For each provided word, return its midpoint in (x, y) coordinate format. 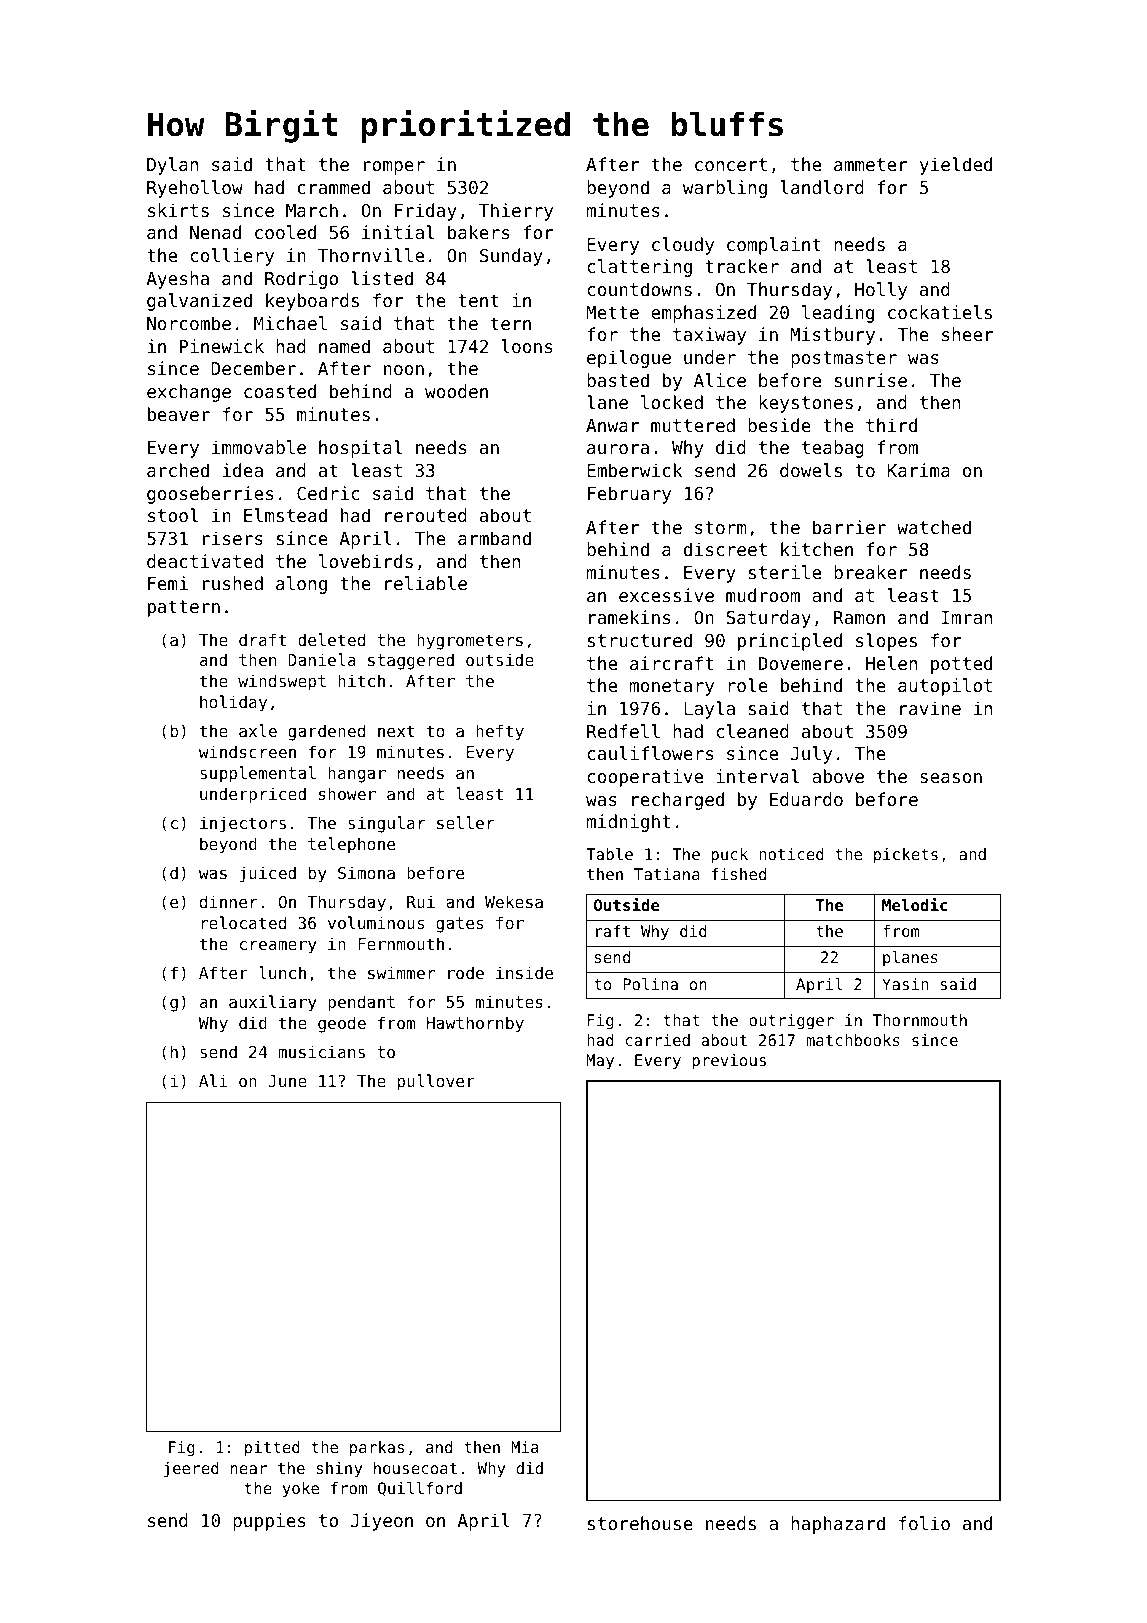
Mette (612, 312)
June (287, 1081)
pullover (436, 1082)
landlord (822, 187)
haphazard (838, 1525)
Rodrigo (301, 280)
